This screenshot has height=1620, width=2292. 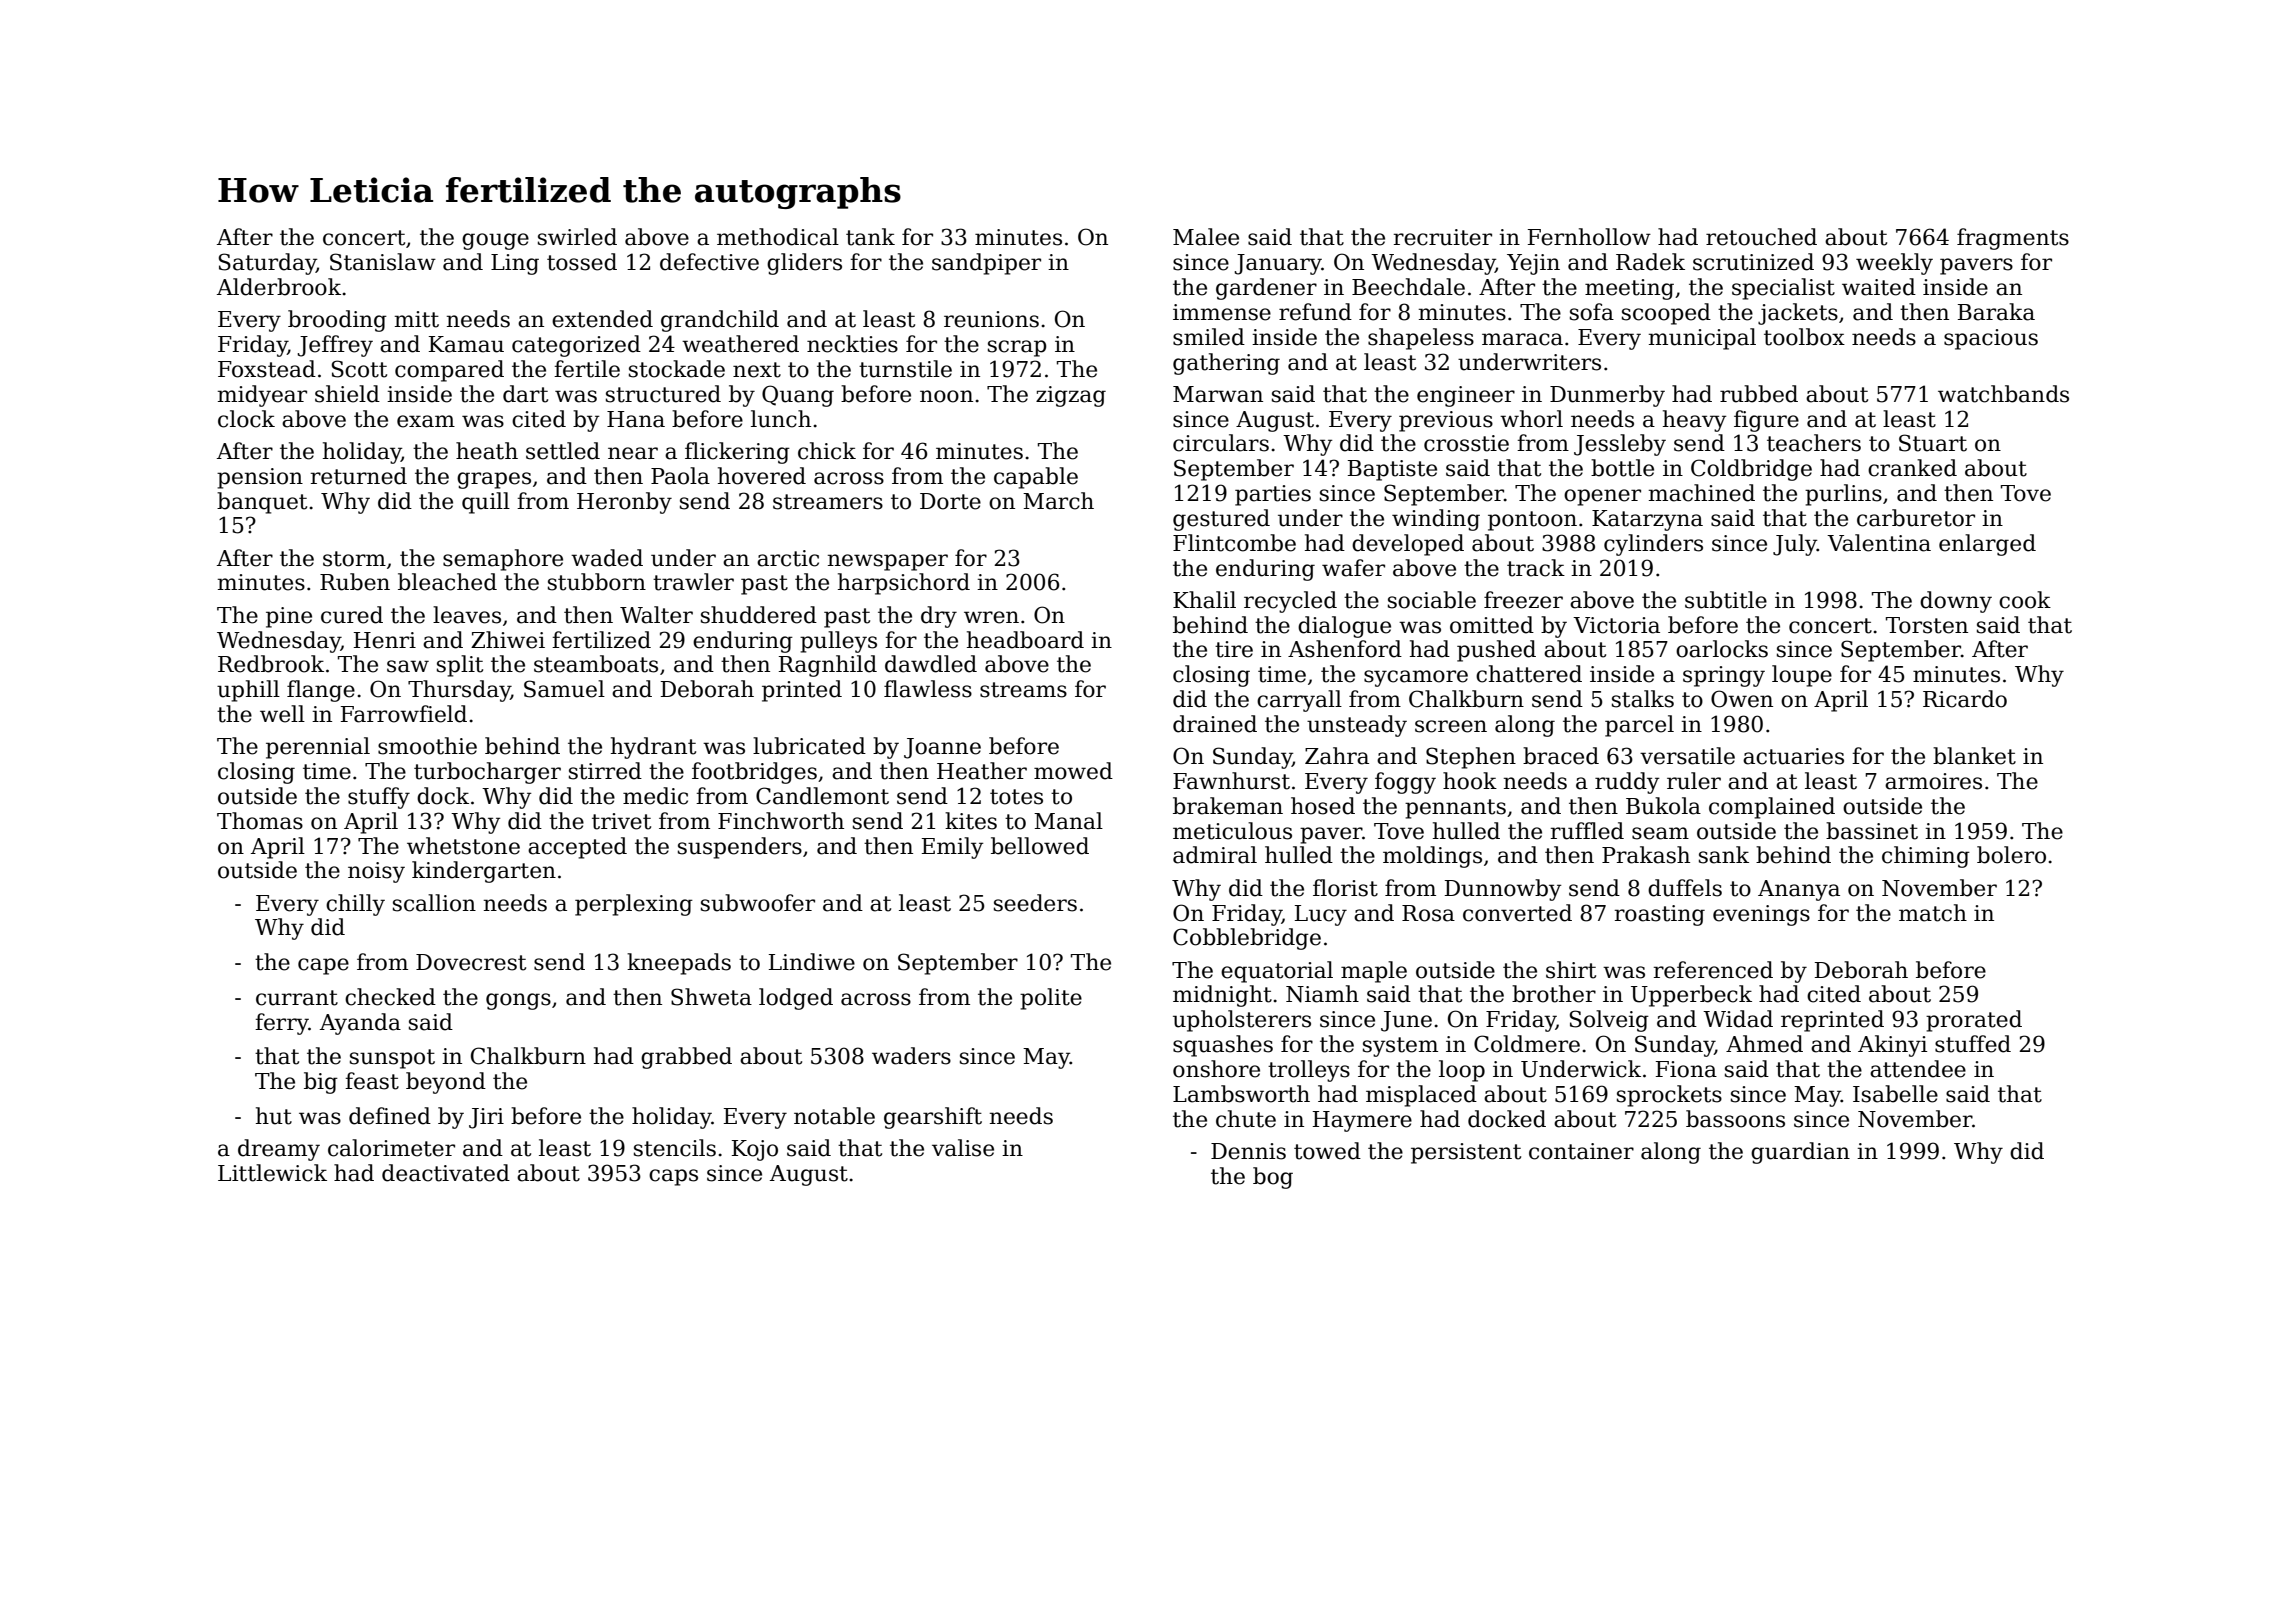 I want to click on bassoons, so click(x=1735, y=1119).
